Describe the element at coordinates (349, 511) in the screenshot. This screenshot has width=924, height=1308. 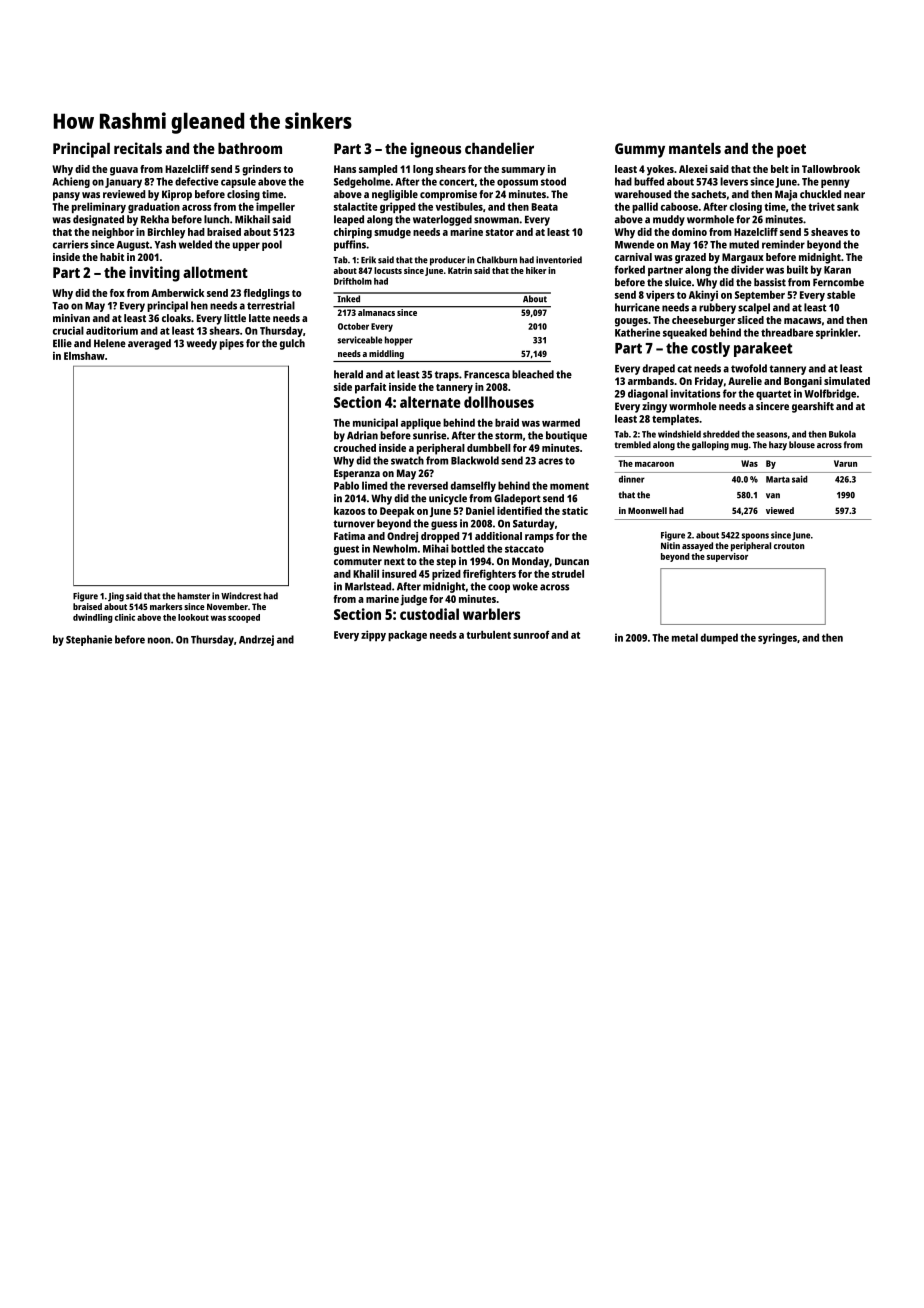
I see `kazoos` at that location.
